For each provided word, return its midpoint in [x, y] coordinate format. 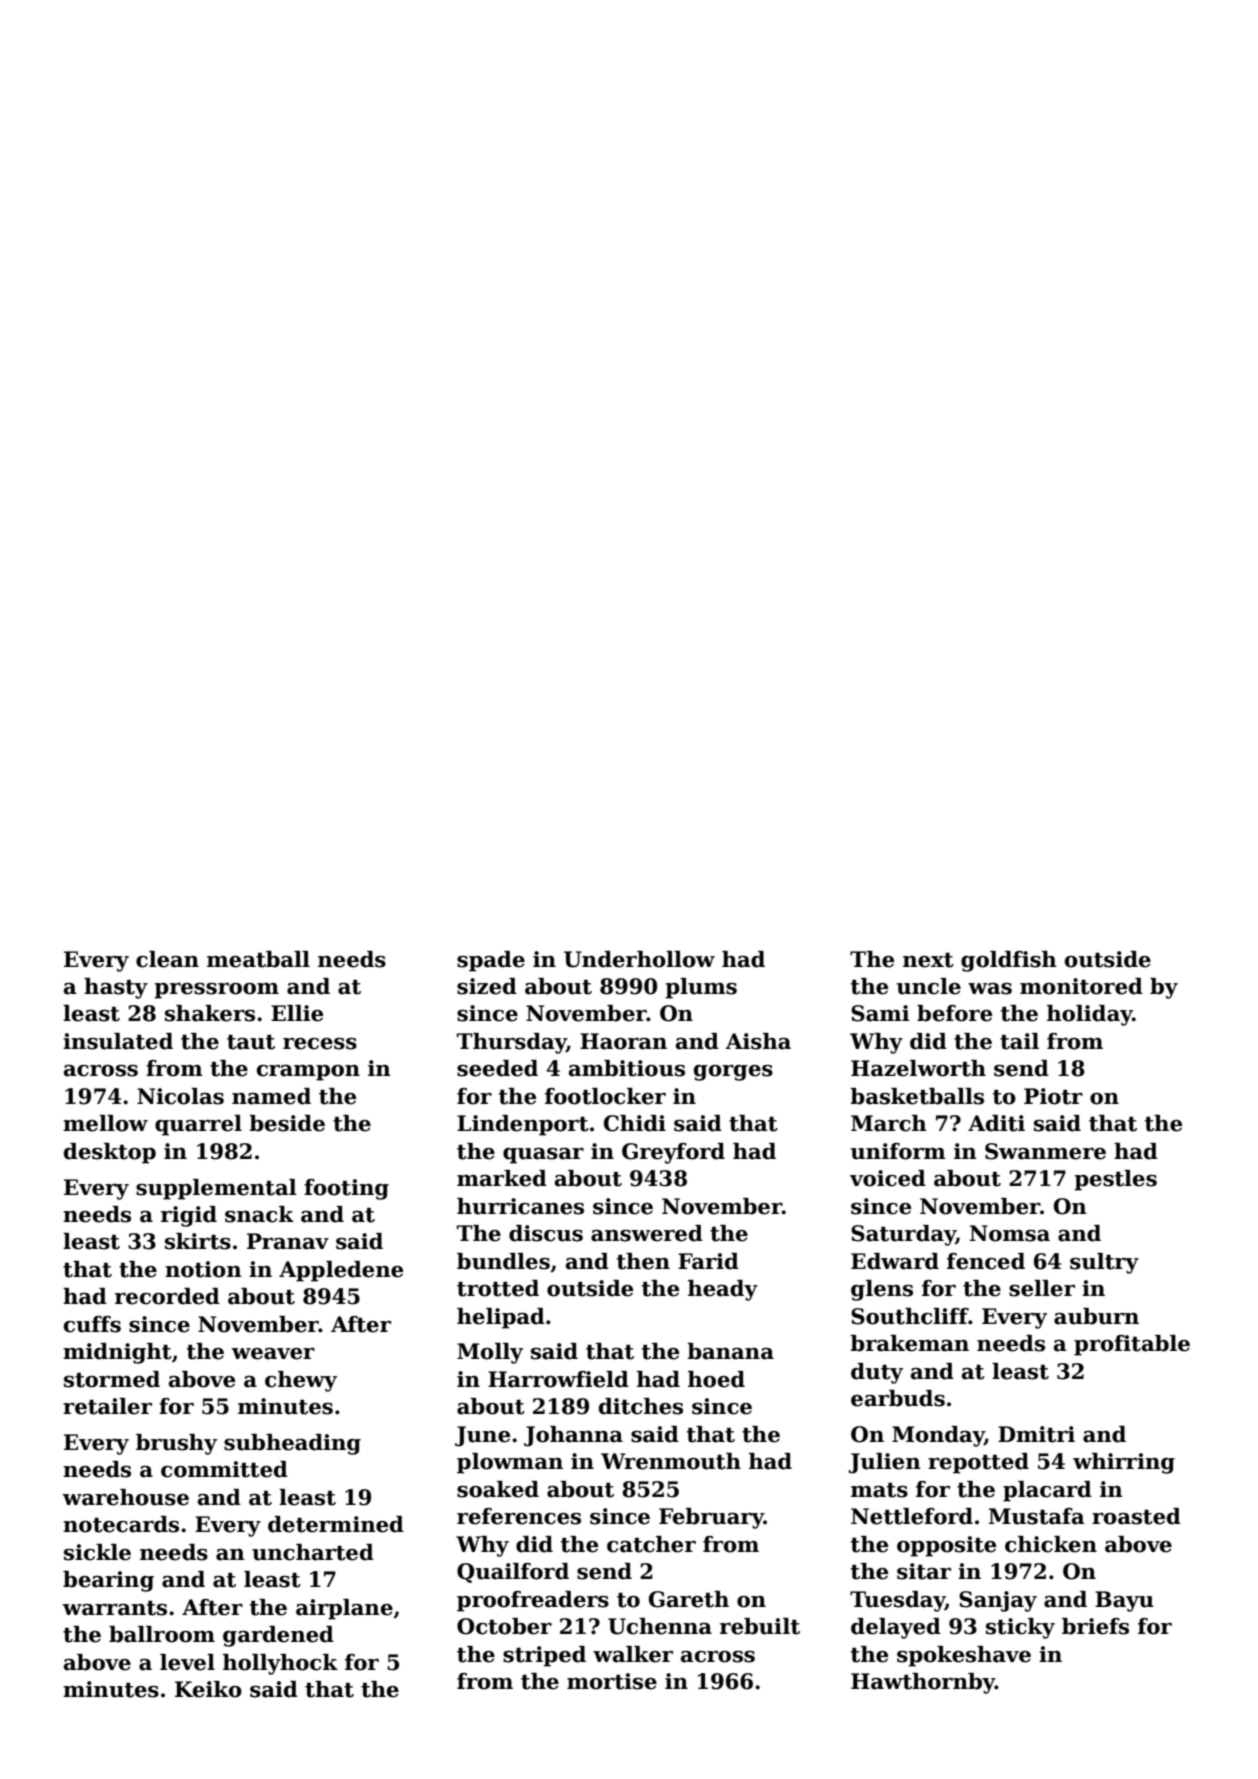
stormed [112, 1379]
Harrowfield [558, 1379]
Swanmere [1045, 1151]
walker [633, 1654]
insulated [118, 1041]
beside [287, 1123]
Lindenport [523, 1125]
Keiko [208, 1689]
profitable [1132, 1345]
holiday [1090, 1015]
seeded [497, 1068]
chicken [1051, 1544]
